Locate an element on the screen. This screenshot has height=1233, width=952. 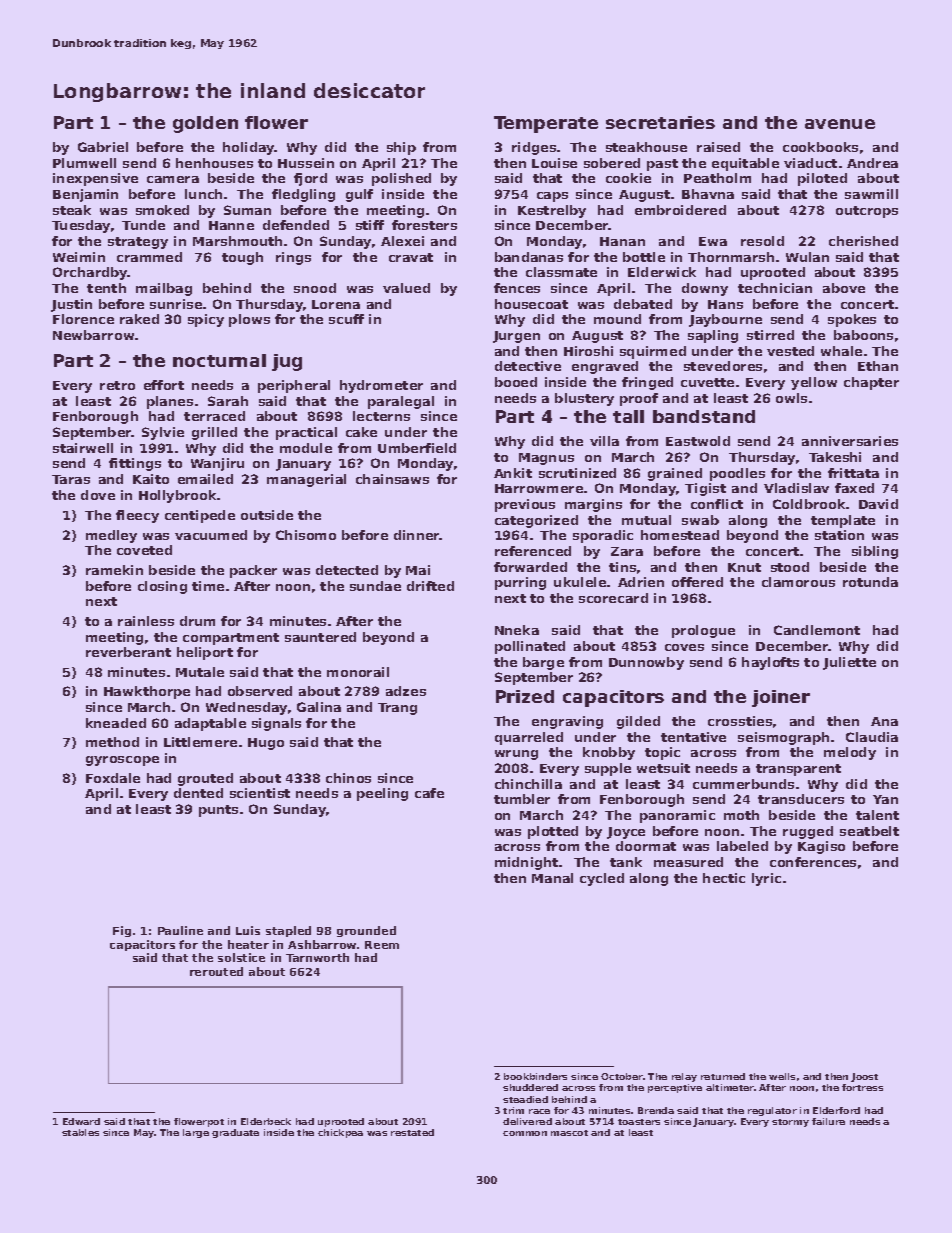
cookbooks is located at coordinates (820, 147).
